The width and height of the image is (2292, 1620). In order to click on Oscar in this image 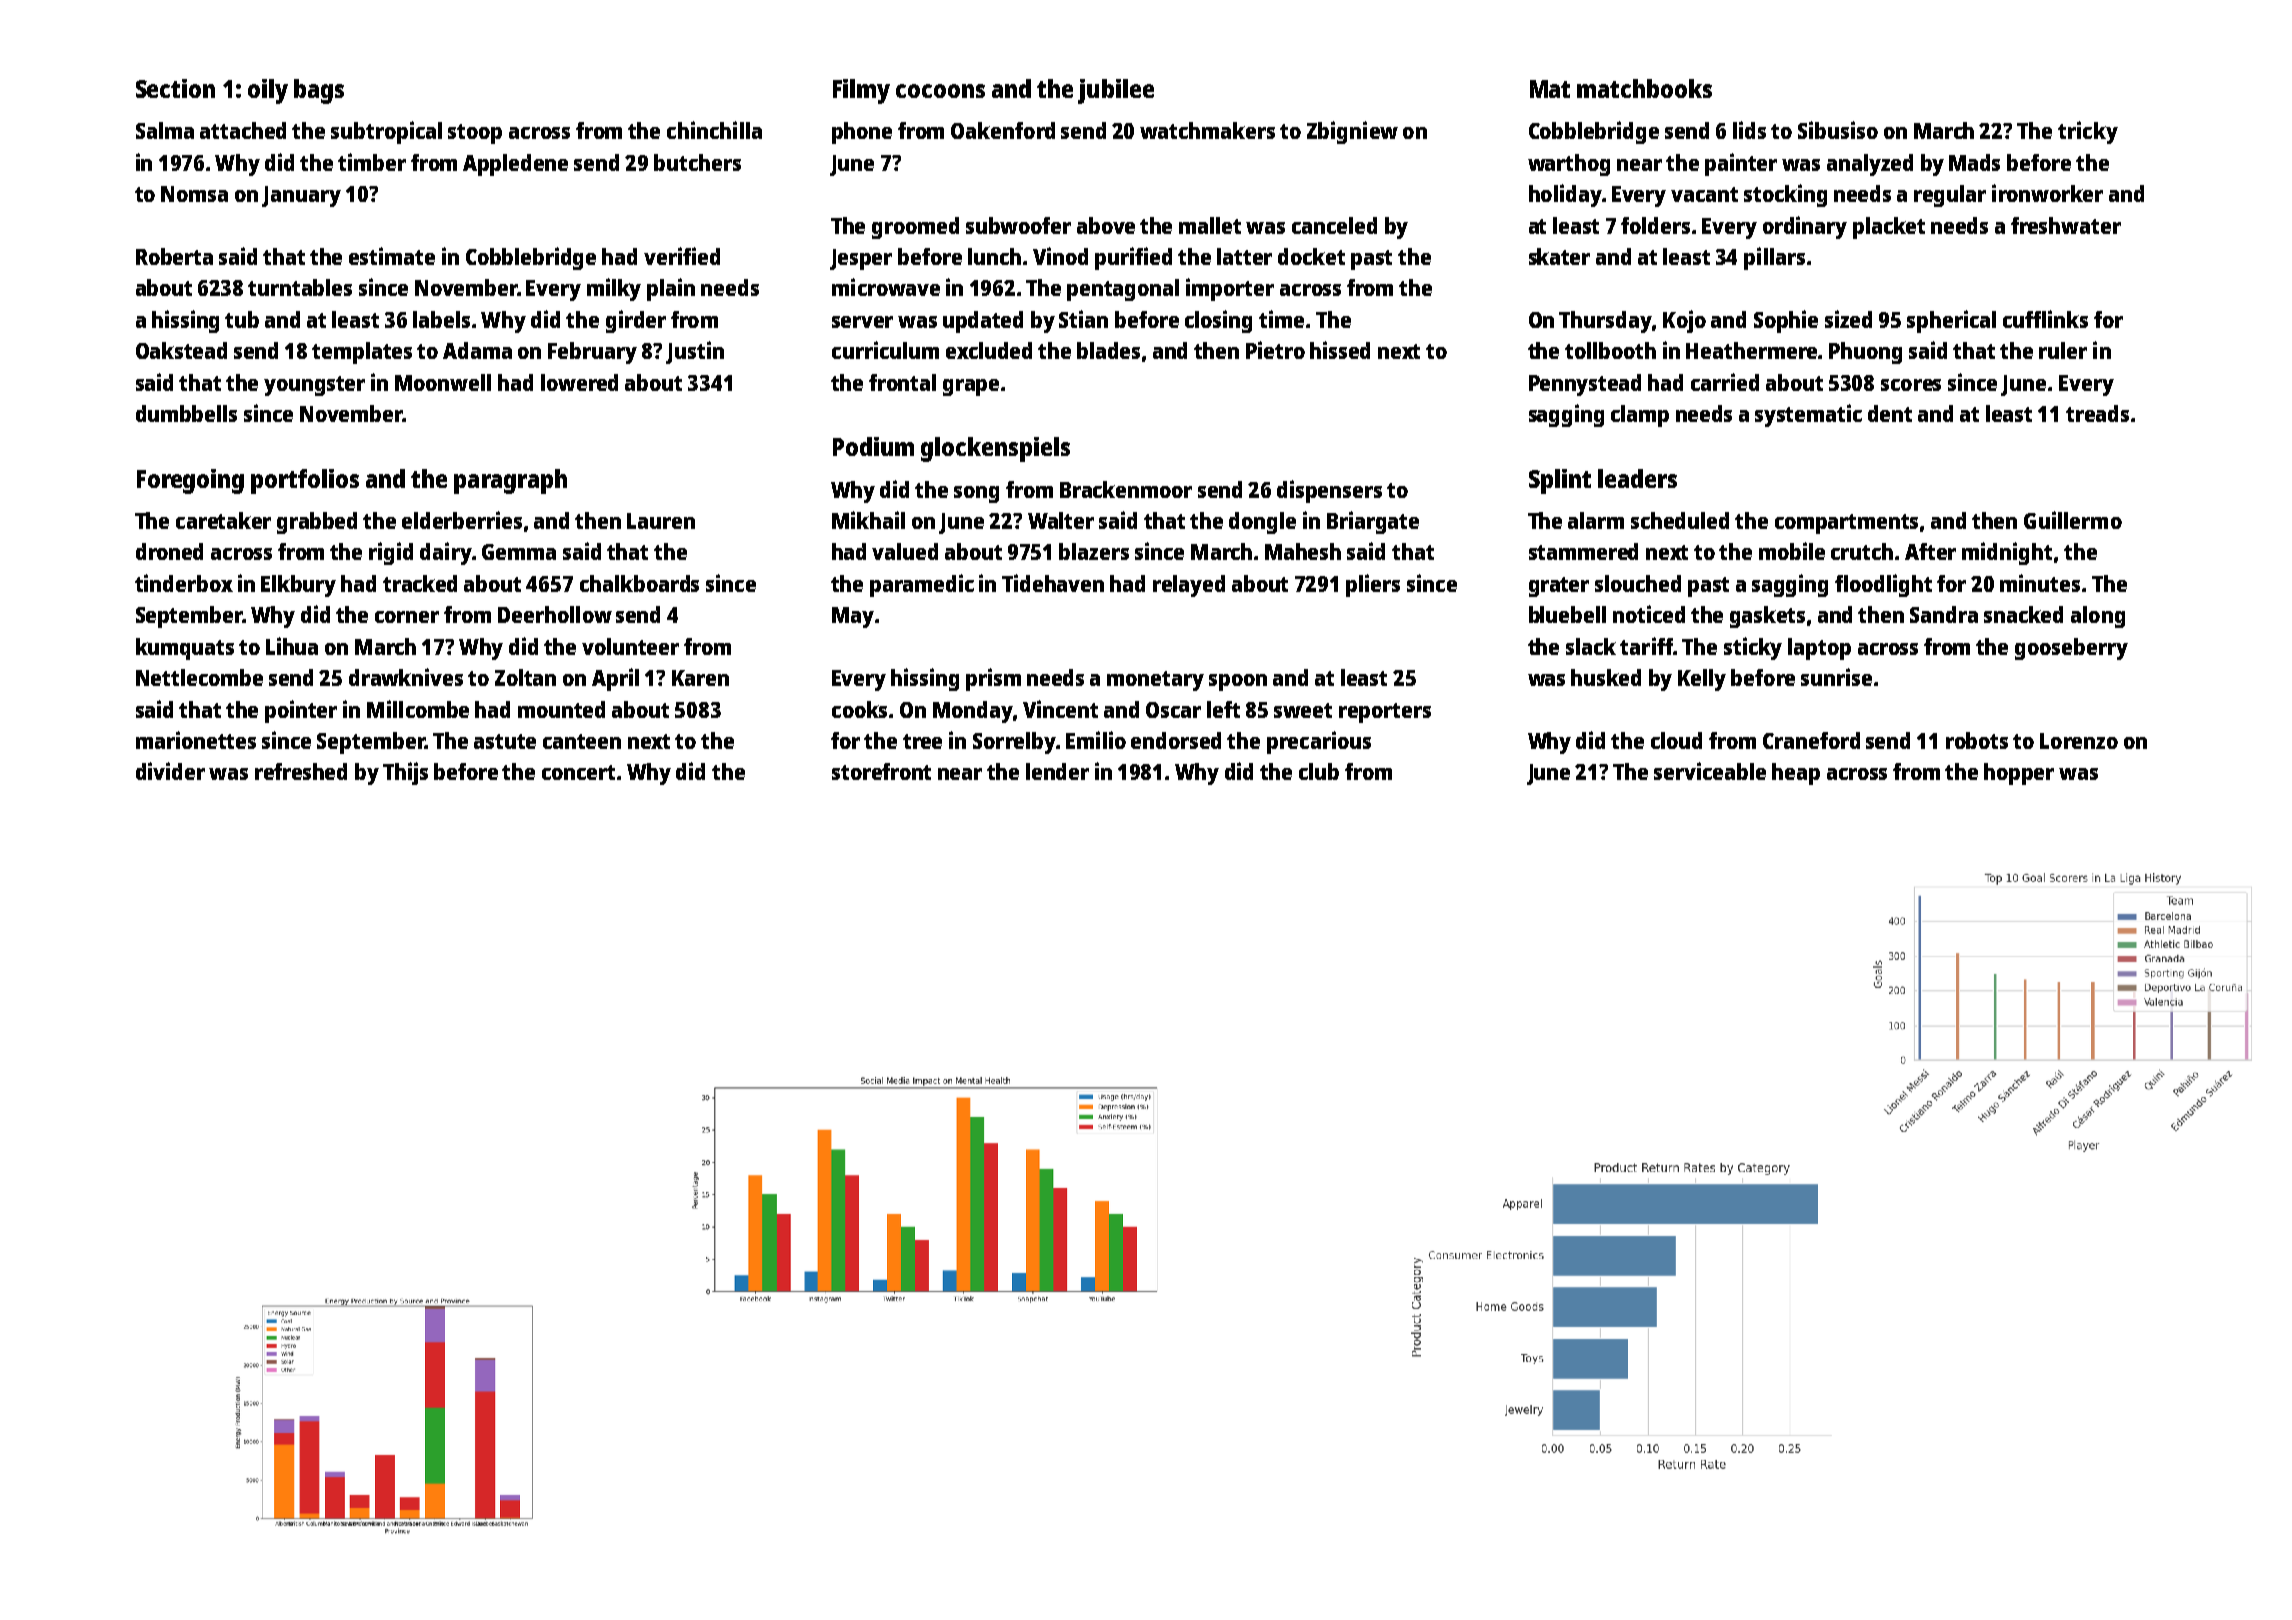, I will do `click(1173, 710)`.
